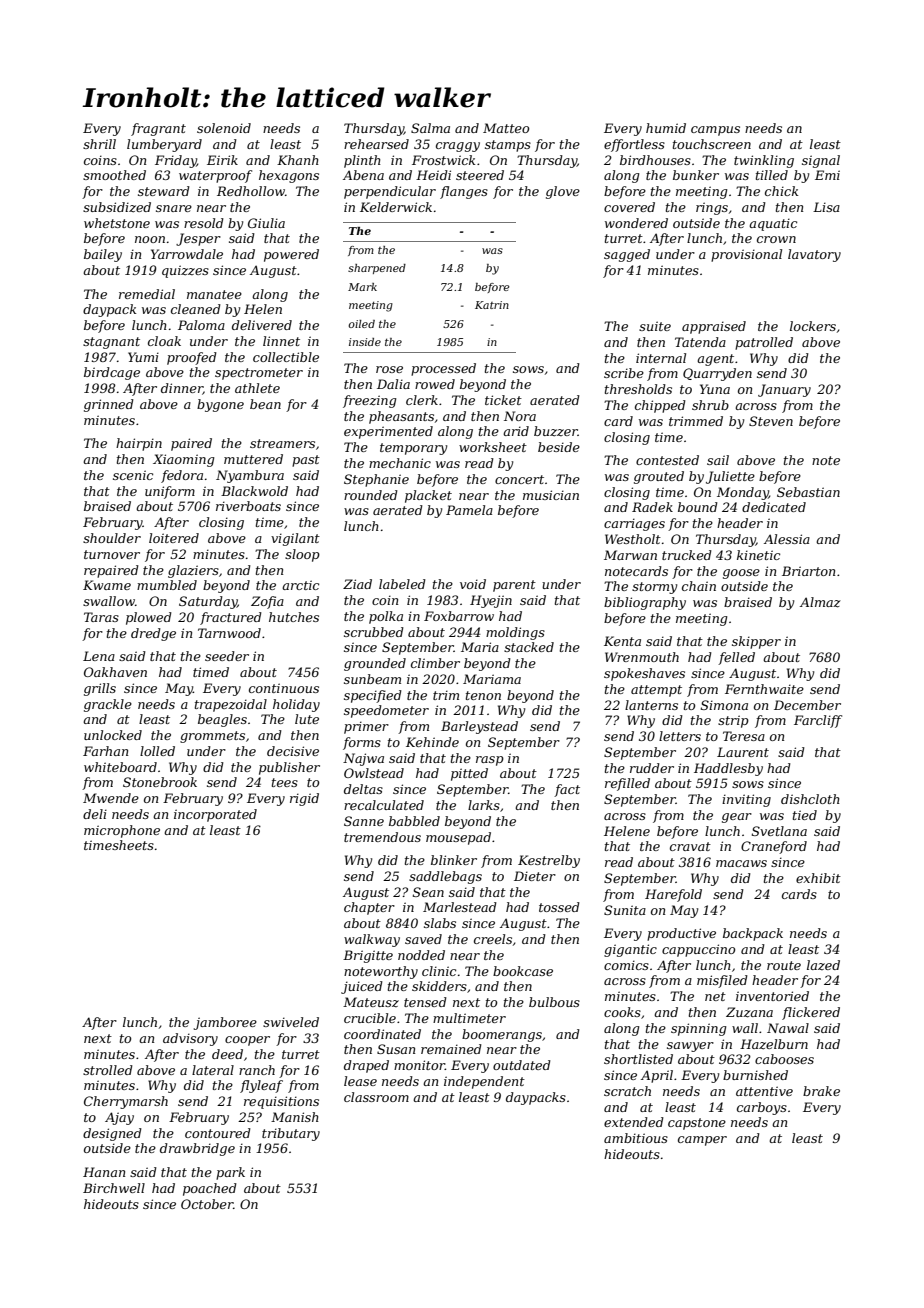 This page has width=924, height=1308. What do you see at coordinates (715, 131) in the page?
I see `campus` at bounding box center [715, 131].
